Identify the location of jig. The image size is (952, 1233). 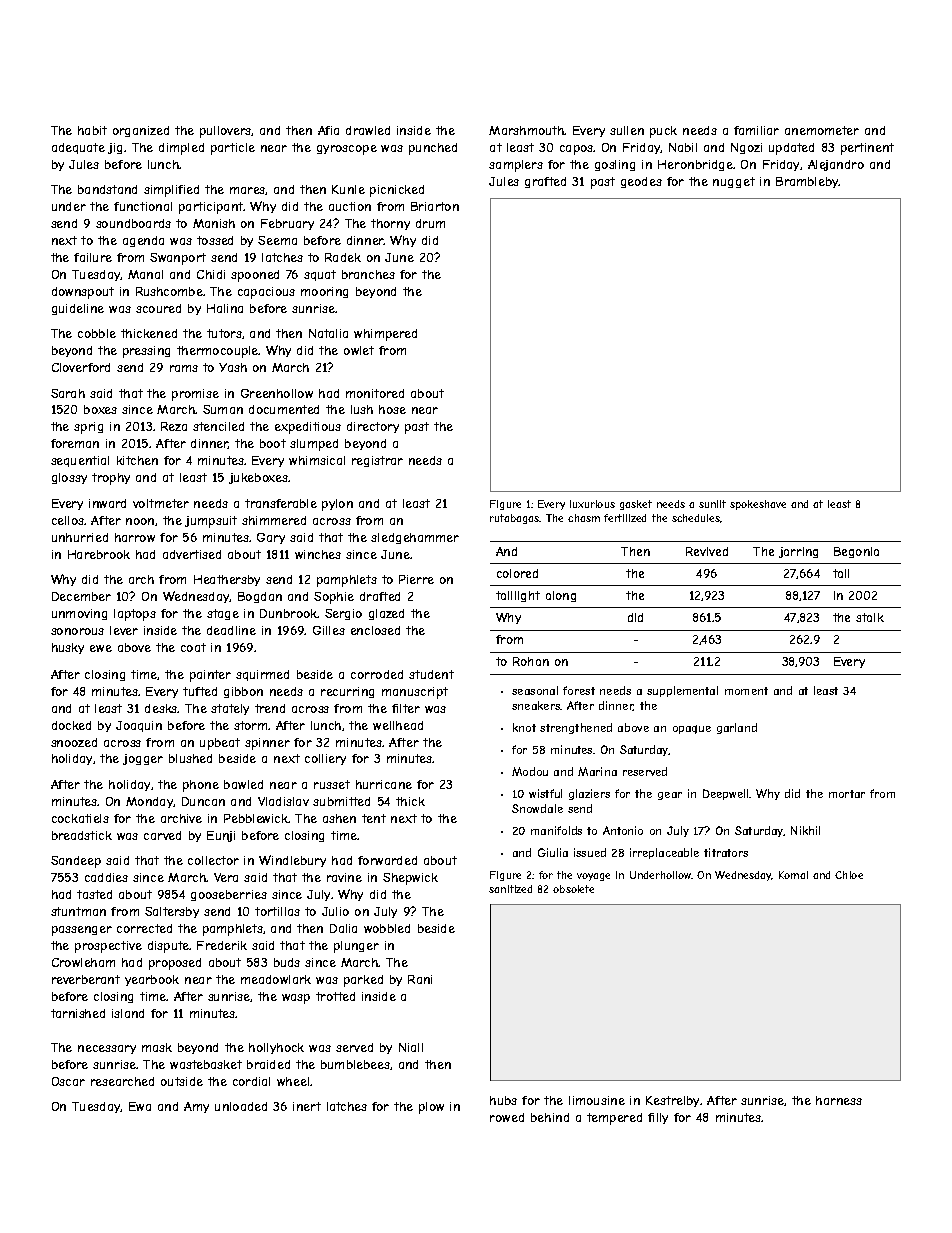
(115, 148).
